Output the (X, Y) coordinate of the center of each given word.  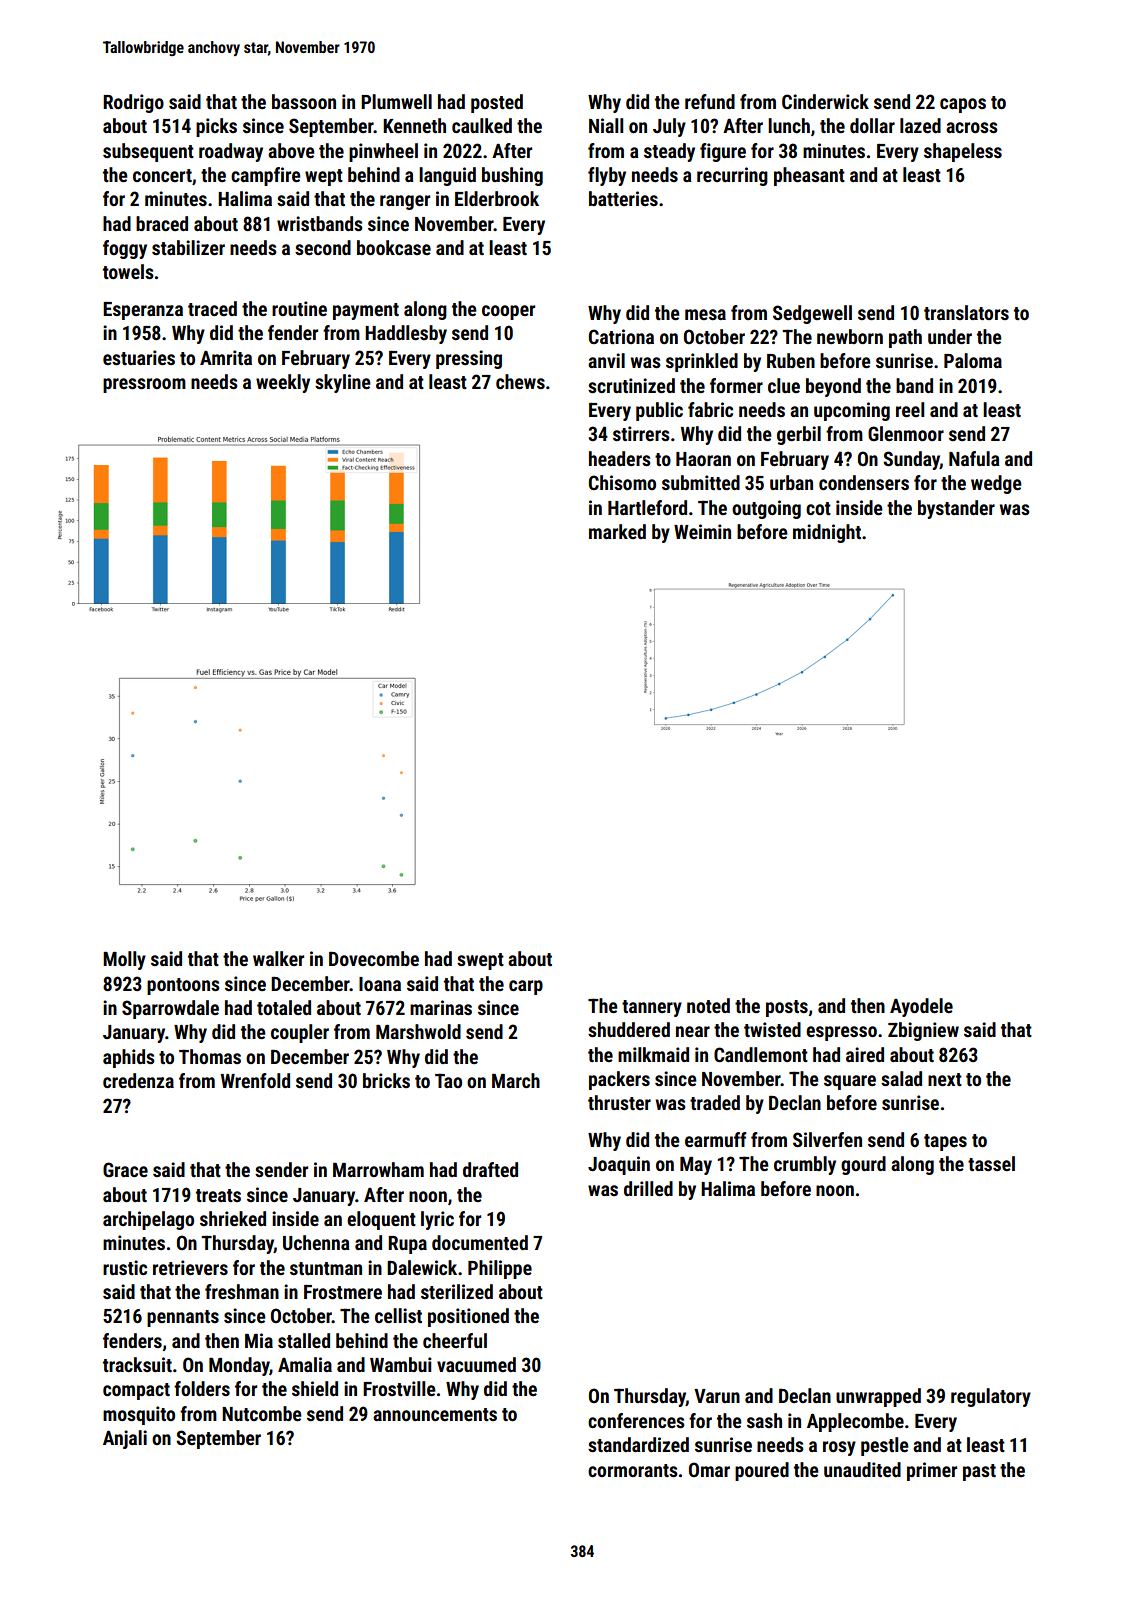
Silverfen (827, 1139)
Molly (124, 960)
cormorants (633, 1470)
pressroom (144, 385)
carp (526, 987)
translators (966, 312)
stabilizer (188, 247)
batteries (623, 198)
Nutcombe (262, 1413)
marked (617, 531)
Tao (448, 1080)
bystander (956, 509)
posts (787, 1008)
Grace (125, 1169)
